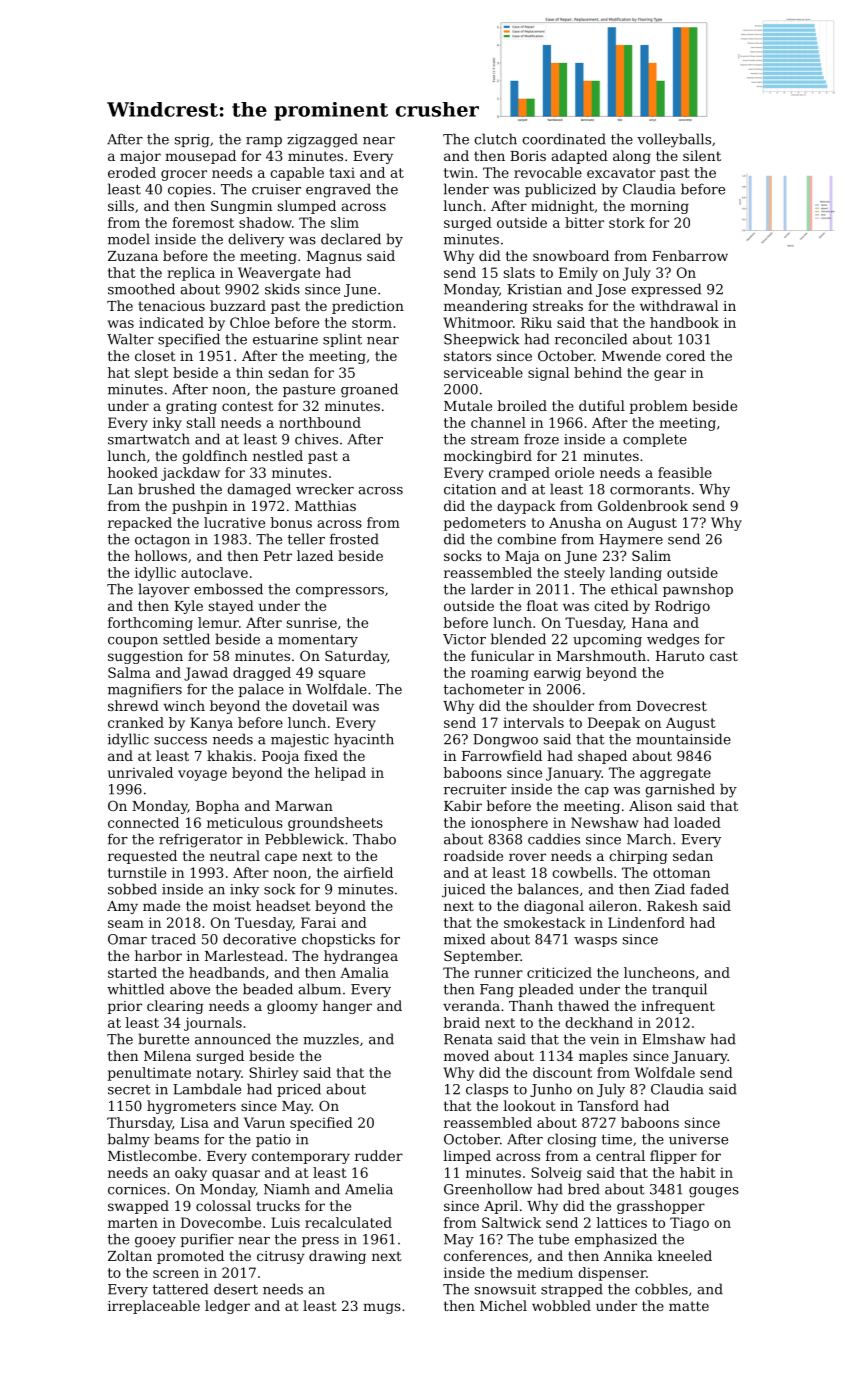  I want to click on loaded, so click(697, 822).
